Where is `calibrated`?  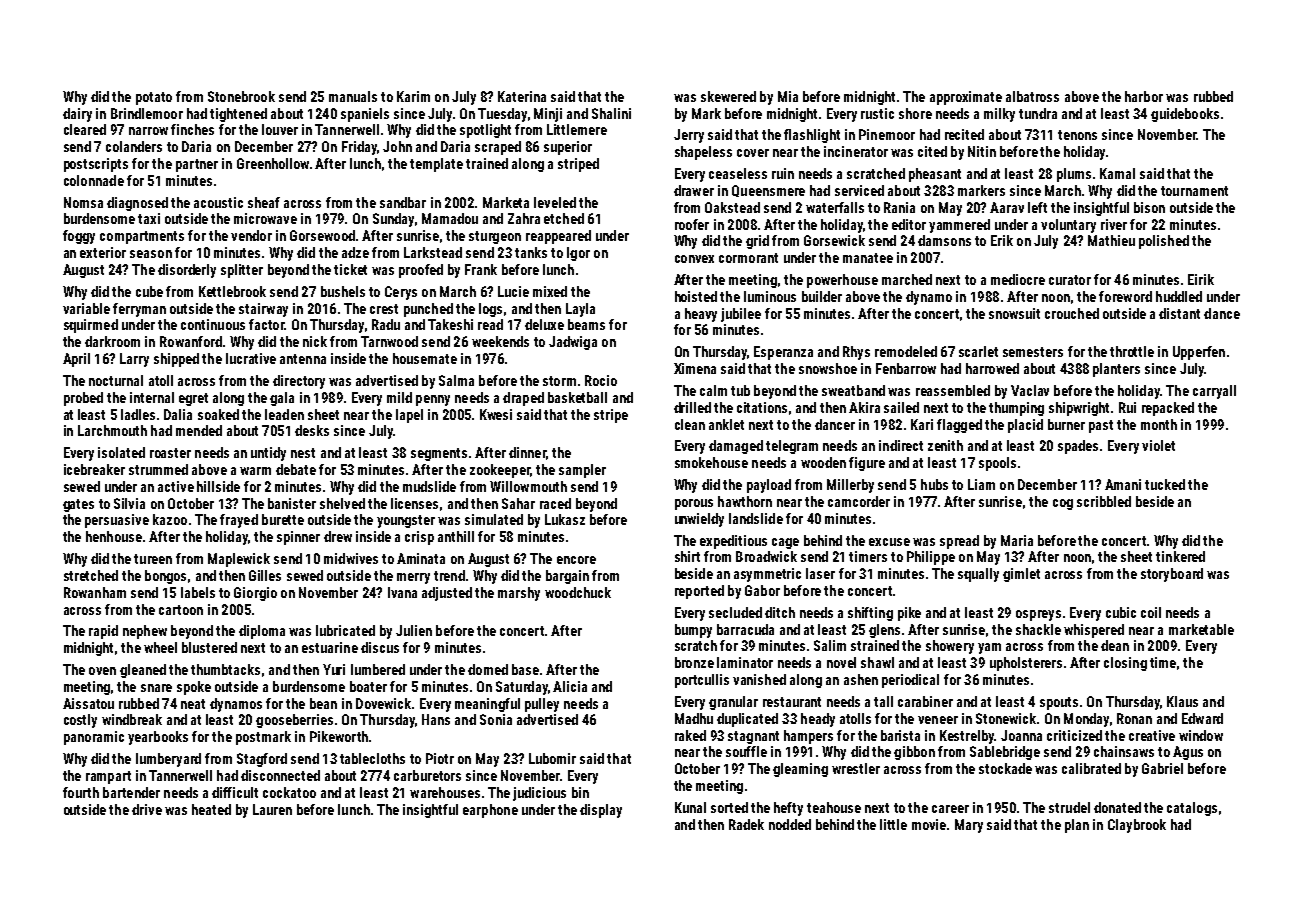 calibrated is located at coordinates (1091, 768).
